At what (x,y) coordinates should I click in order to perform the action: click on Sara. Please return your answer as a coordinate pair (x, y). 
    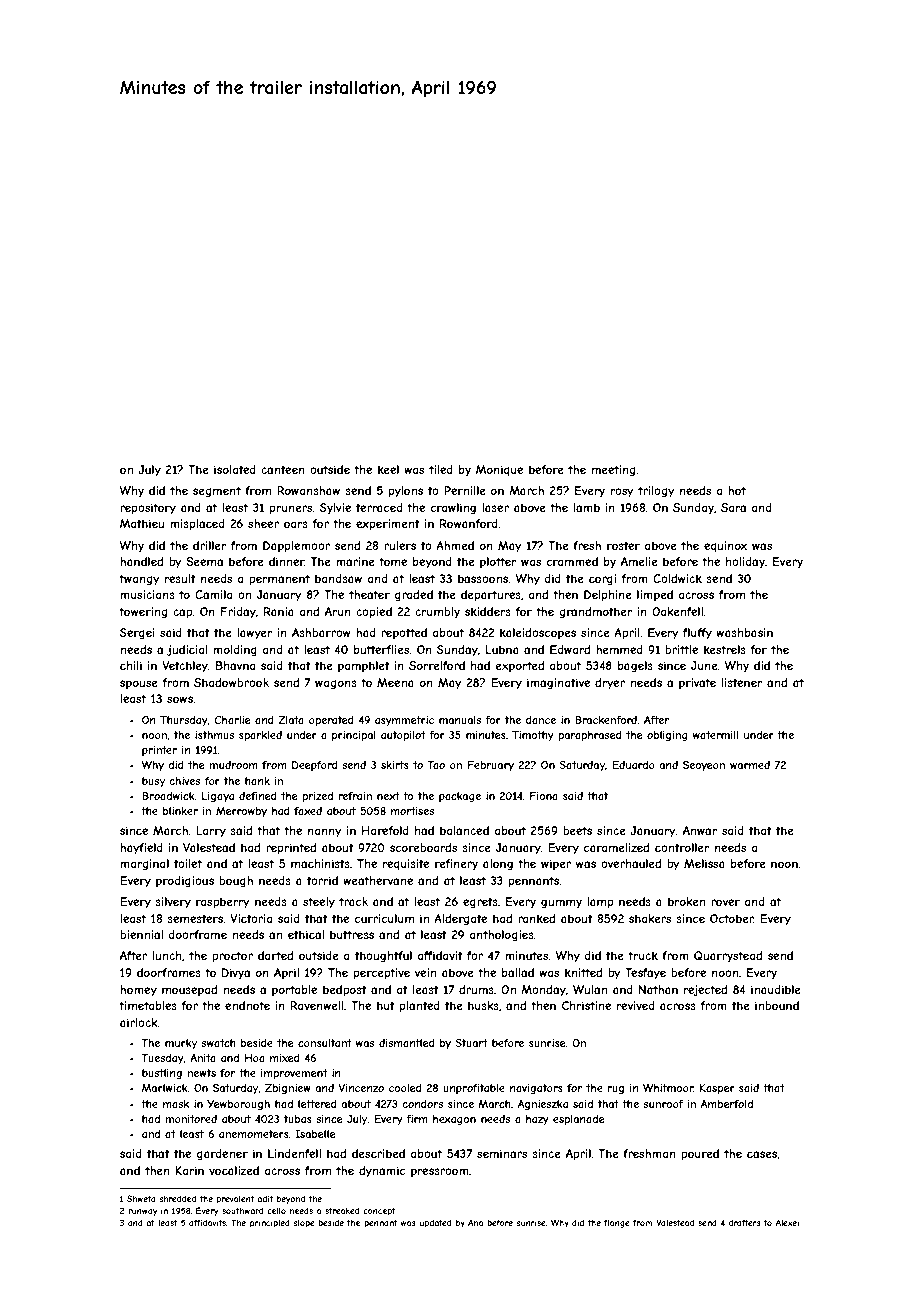
    Looking at the image, I should click on (733, 507).
